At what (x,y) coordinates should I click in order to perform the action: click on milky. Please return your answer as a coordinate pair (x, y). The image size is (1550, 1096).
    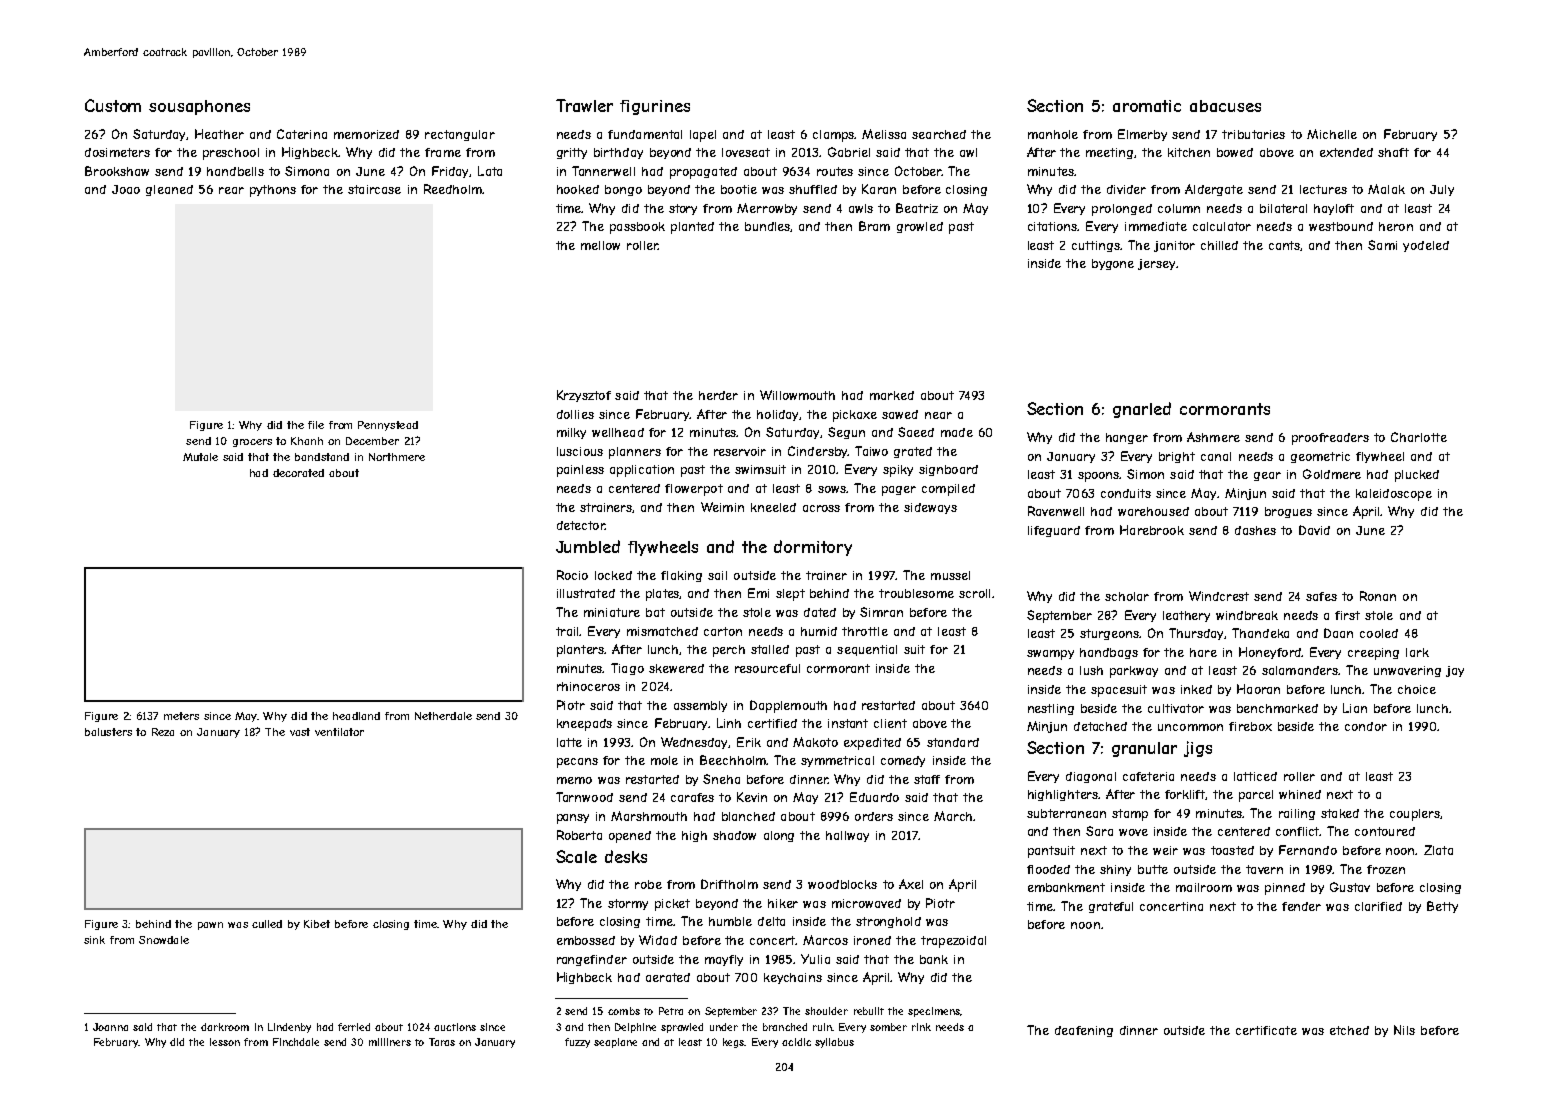
    Looking at the image, I should click on (571, 433).
